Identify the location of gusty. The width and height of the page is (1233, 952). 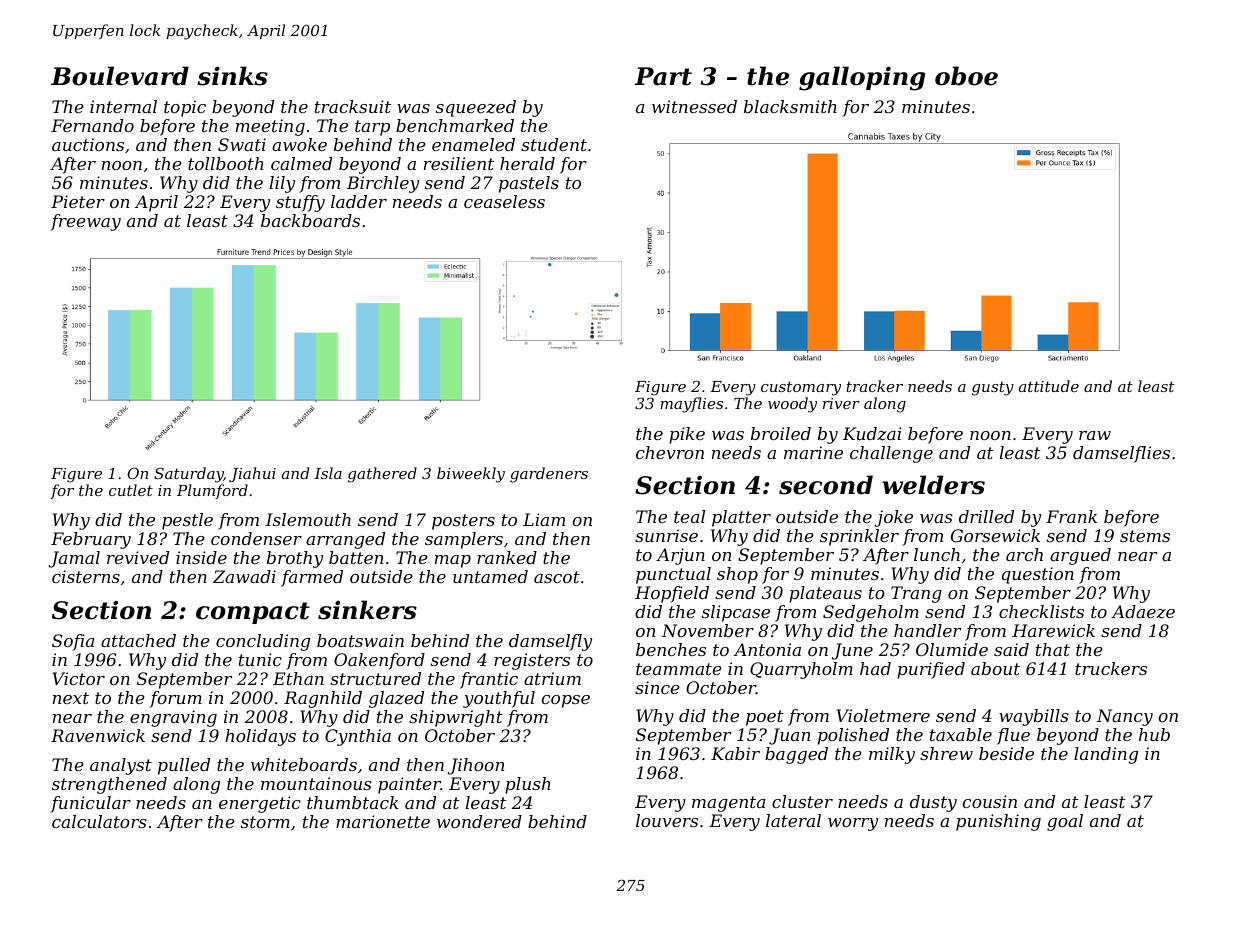
(993, 388).
